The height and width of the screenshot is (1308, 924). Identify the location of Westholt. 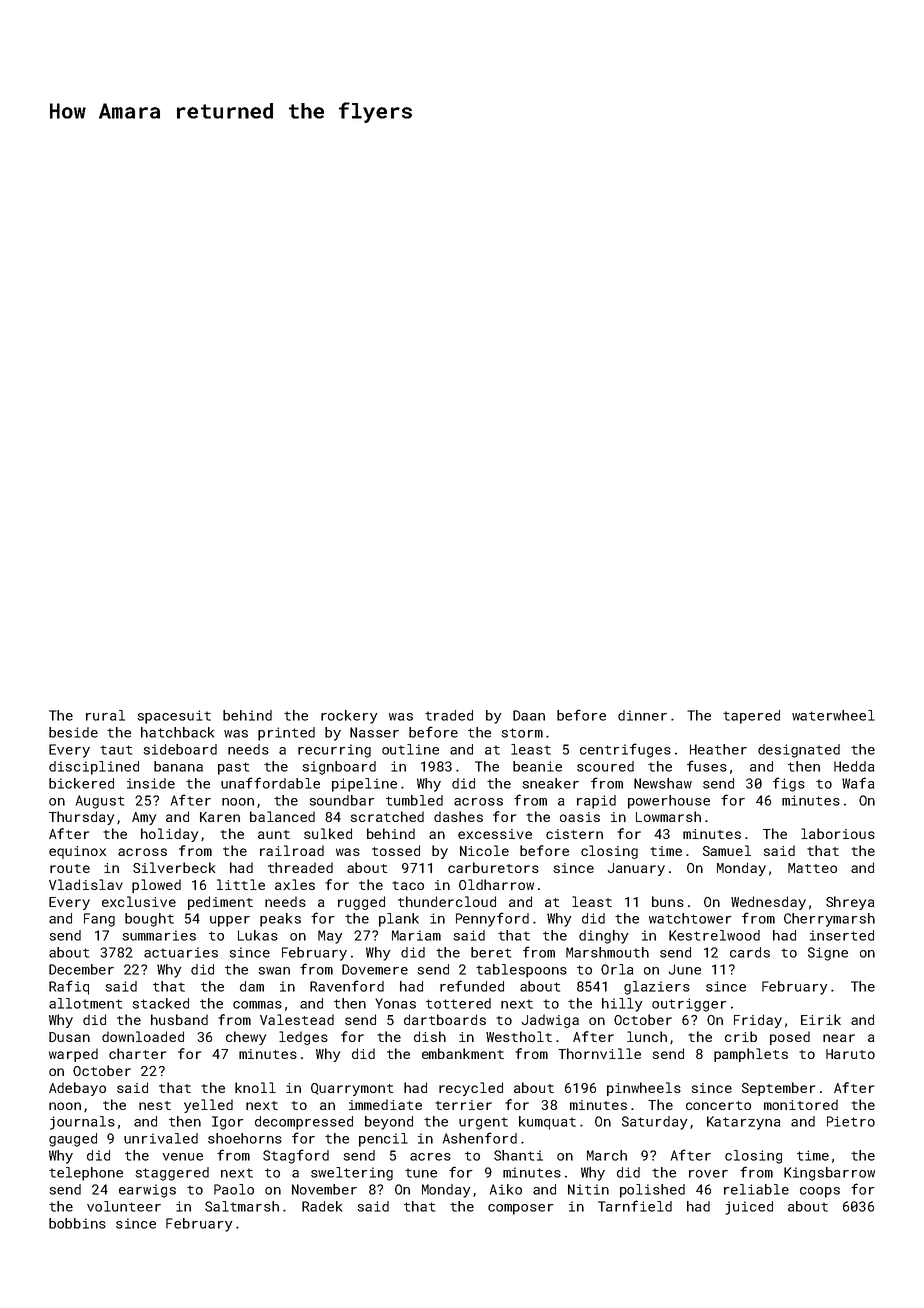
(519, 1036).
